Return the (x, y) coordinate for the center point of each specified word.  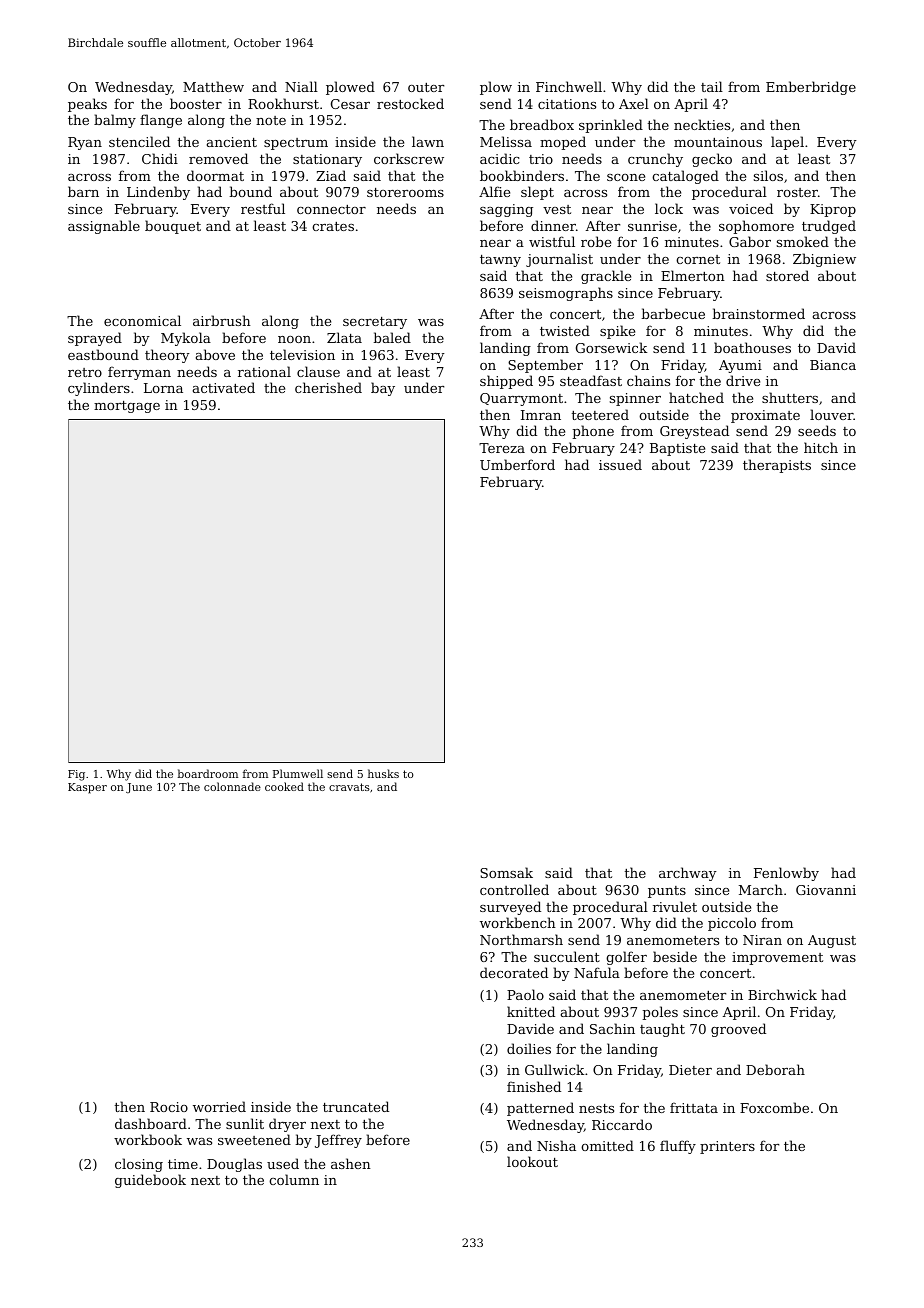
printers (727, 1147)
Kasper (87, 788)
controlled (514, 889)
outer (426, 87)
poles (660, 1013)
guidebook (150, 1181)
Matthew (213, 86)
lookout (532, 1161)
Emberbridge (811, 88)
